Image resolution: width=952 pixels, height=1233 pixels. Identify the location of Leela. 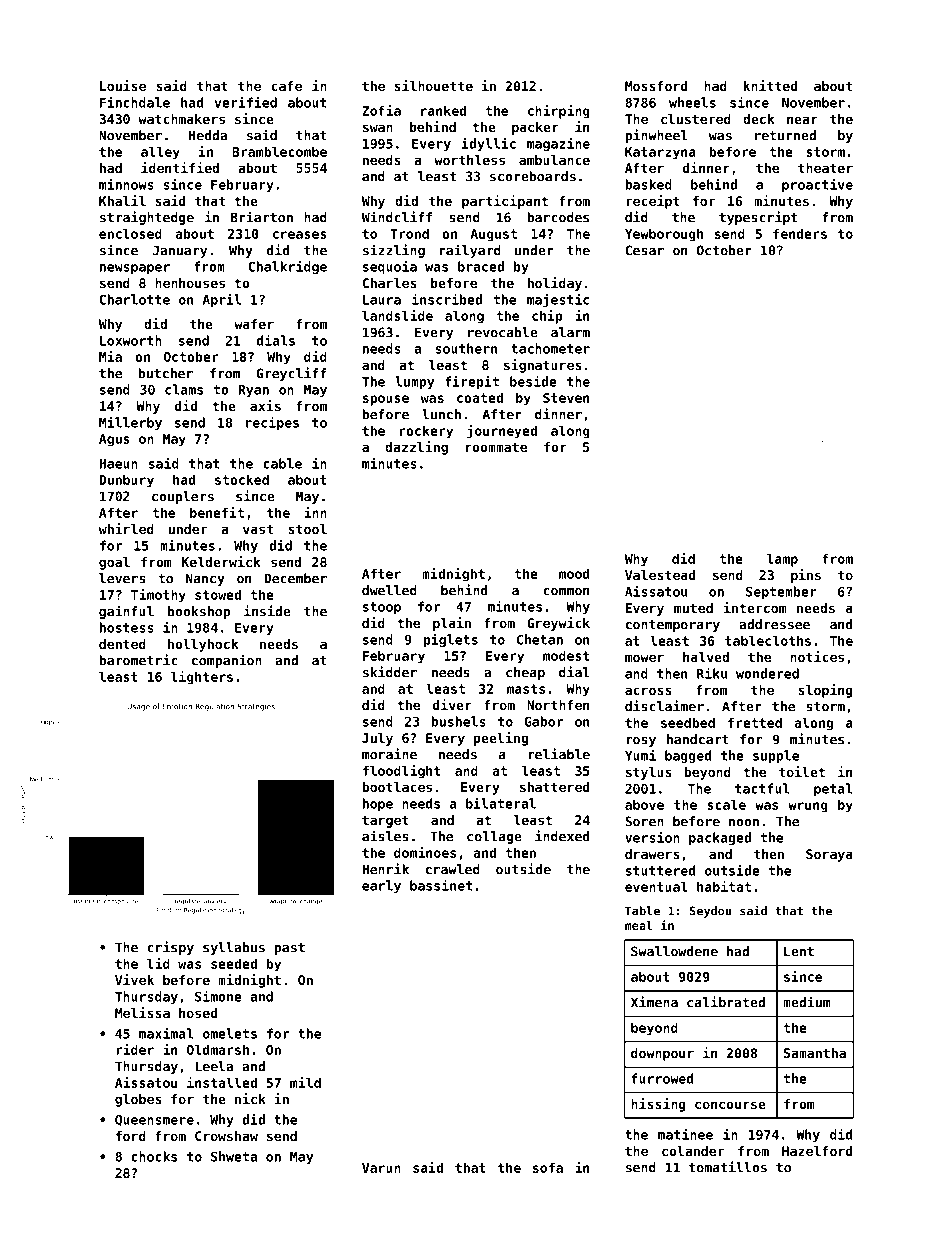
(214, 1066).
